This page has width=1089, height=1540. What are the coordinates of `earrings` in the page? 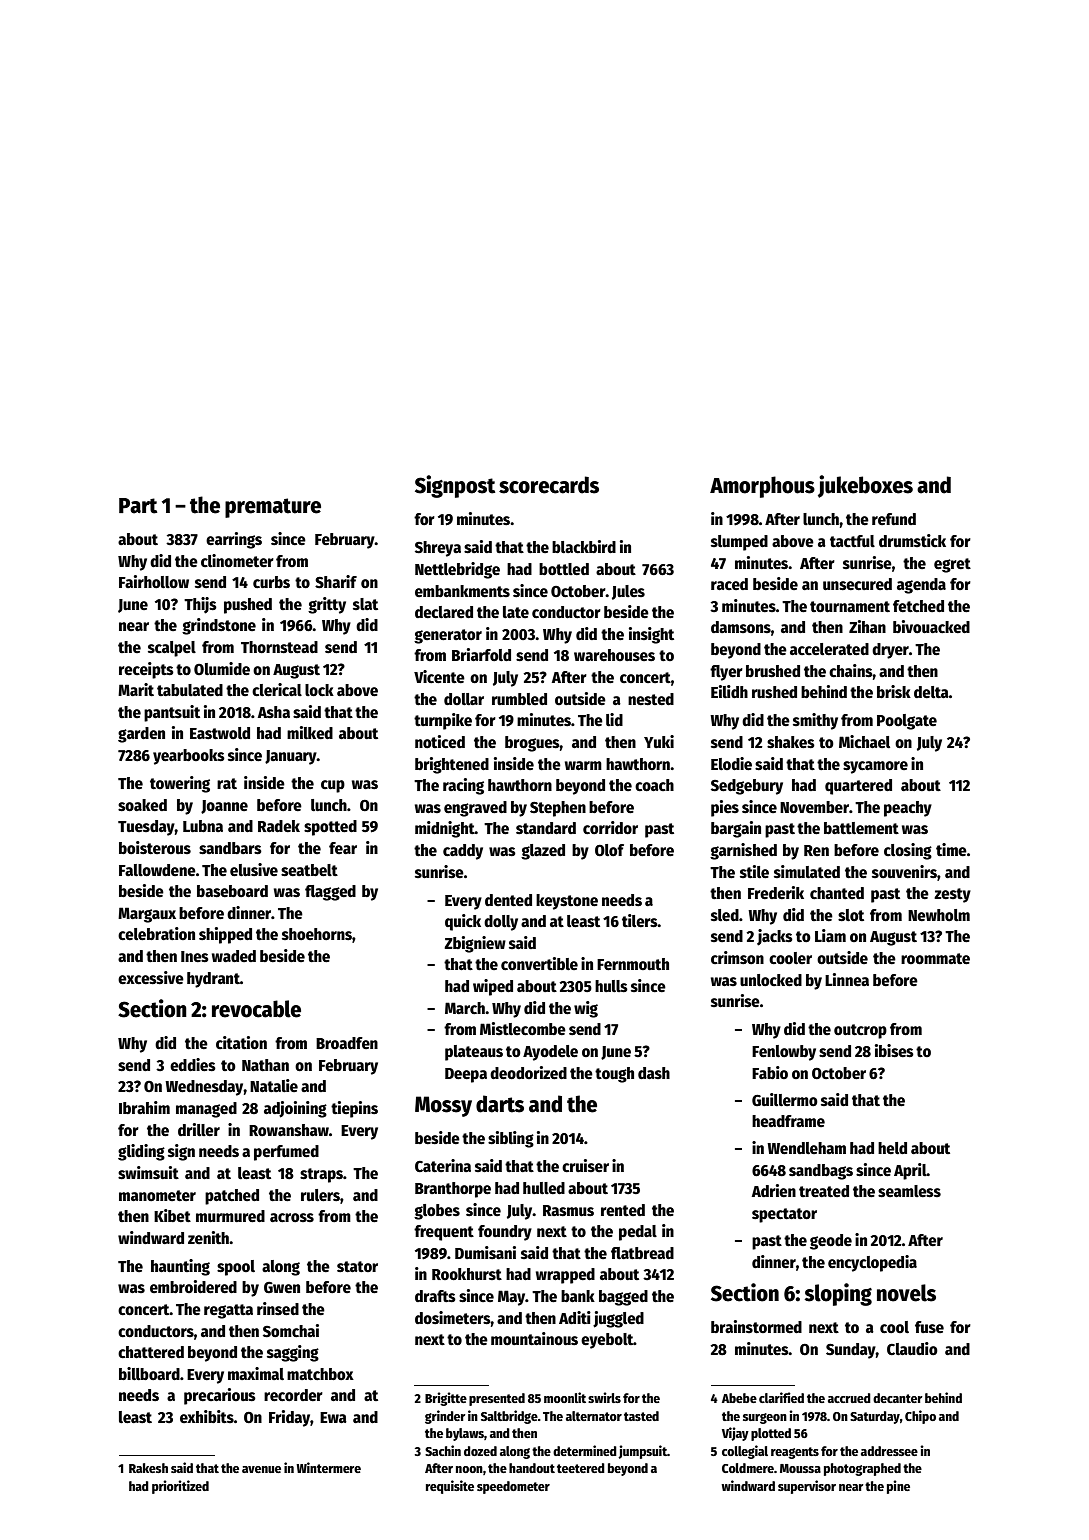 It's located at (234, 540).
